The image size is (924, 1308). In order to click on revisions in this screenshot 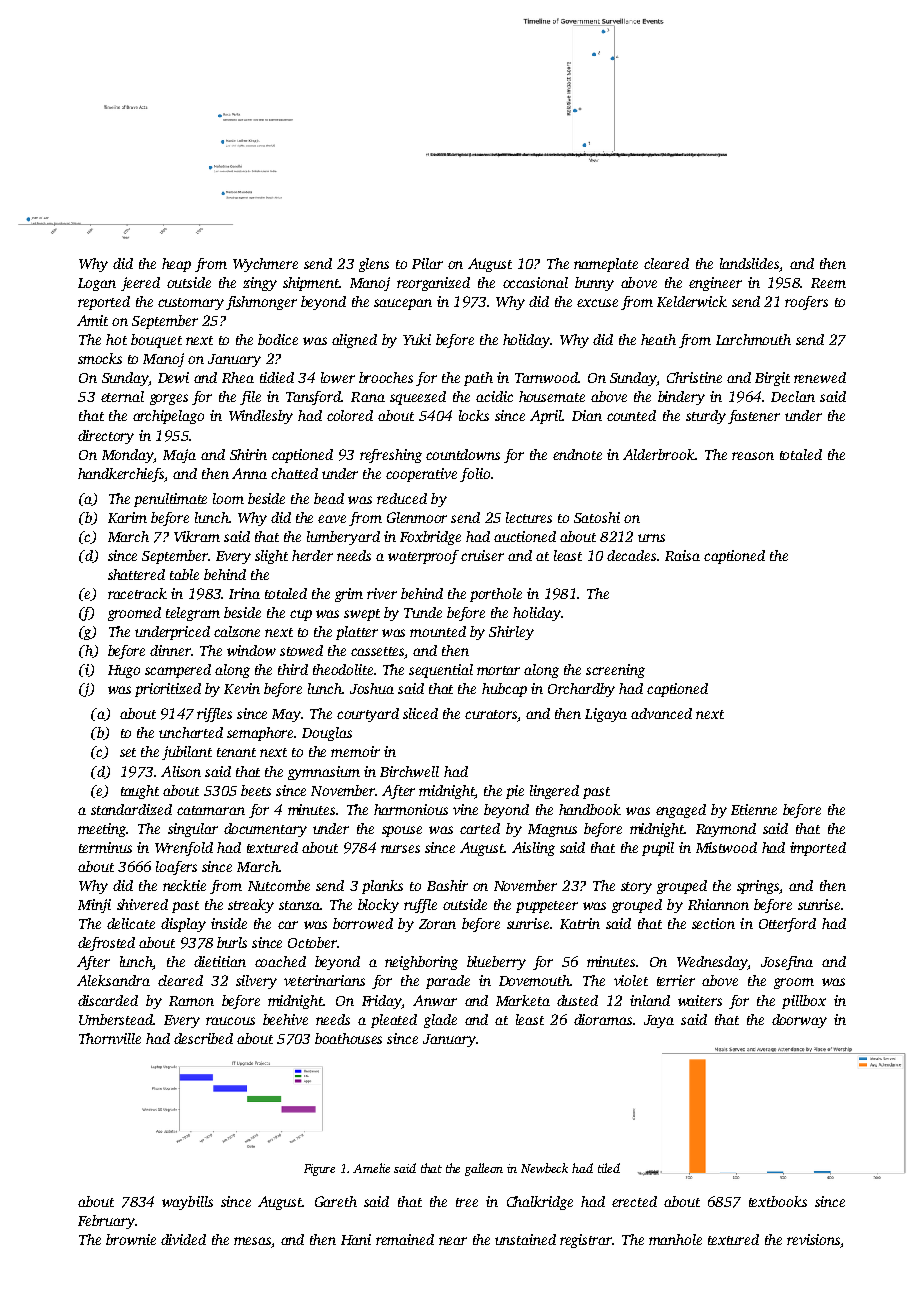, I will do `click(814, 1241)`.
